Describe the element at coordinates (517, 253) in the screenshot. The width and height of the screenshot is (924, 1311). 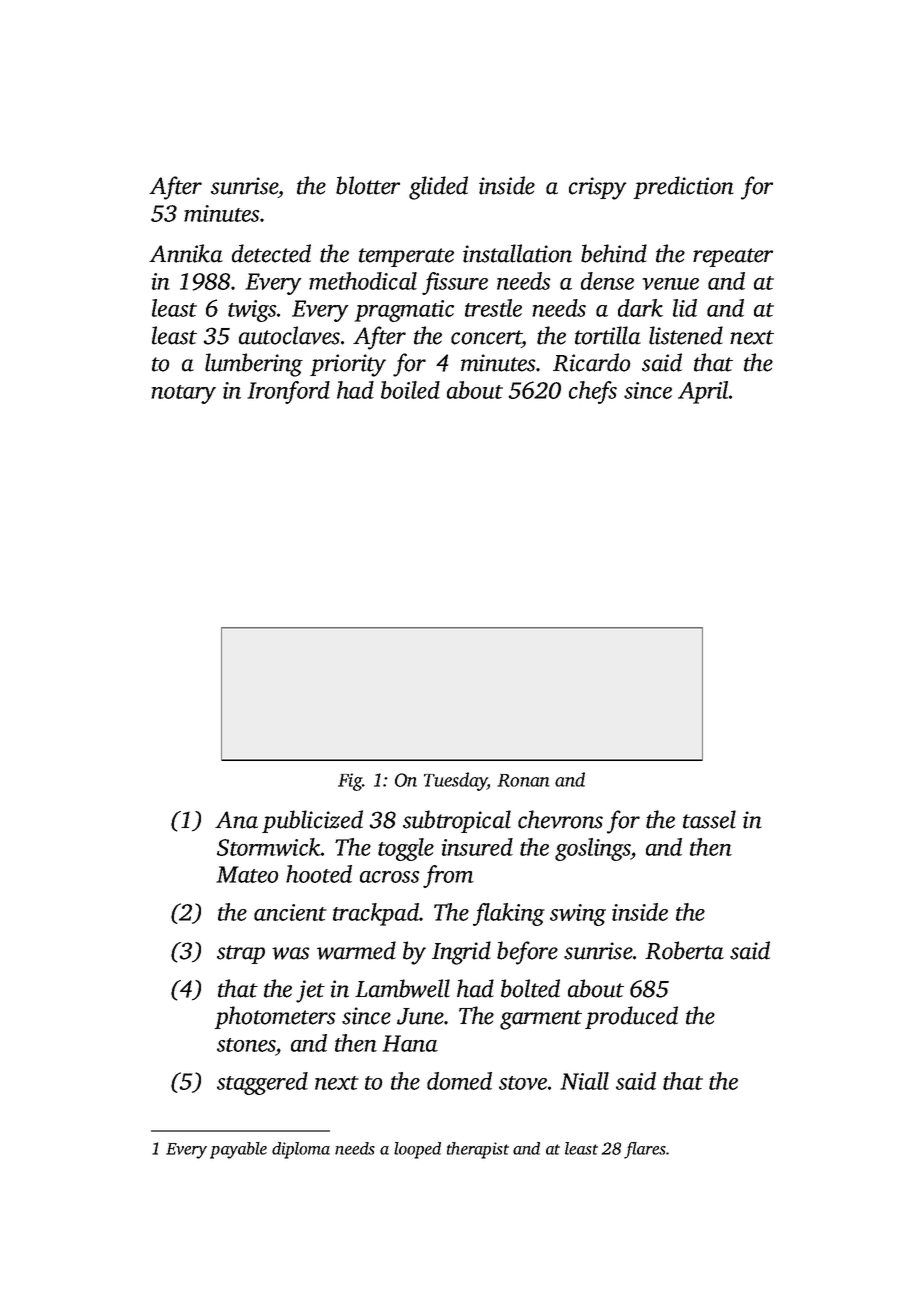
I see `installation` at that location.
